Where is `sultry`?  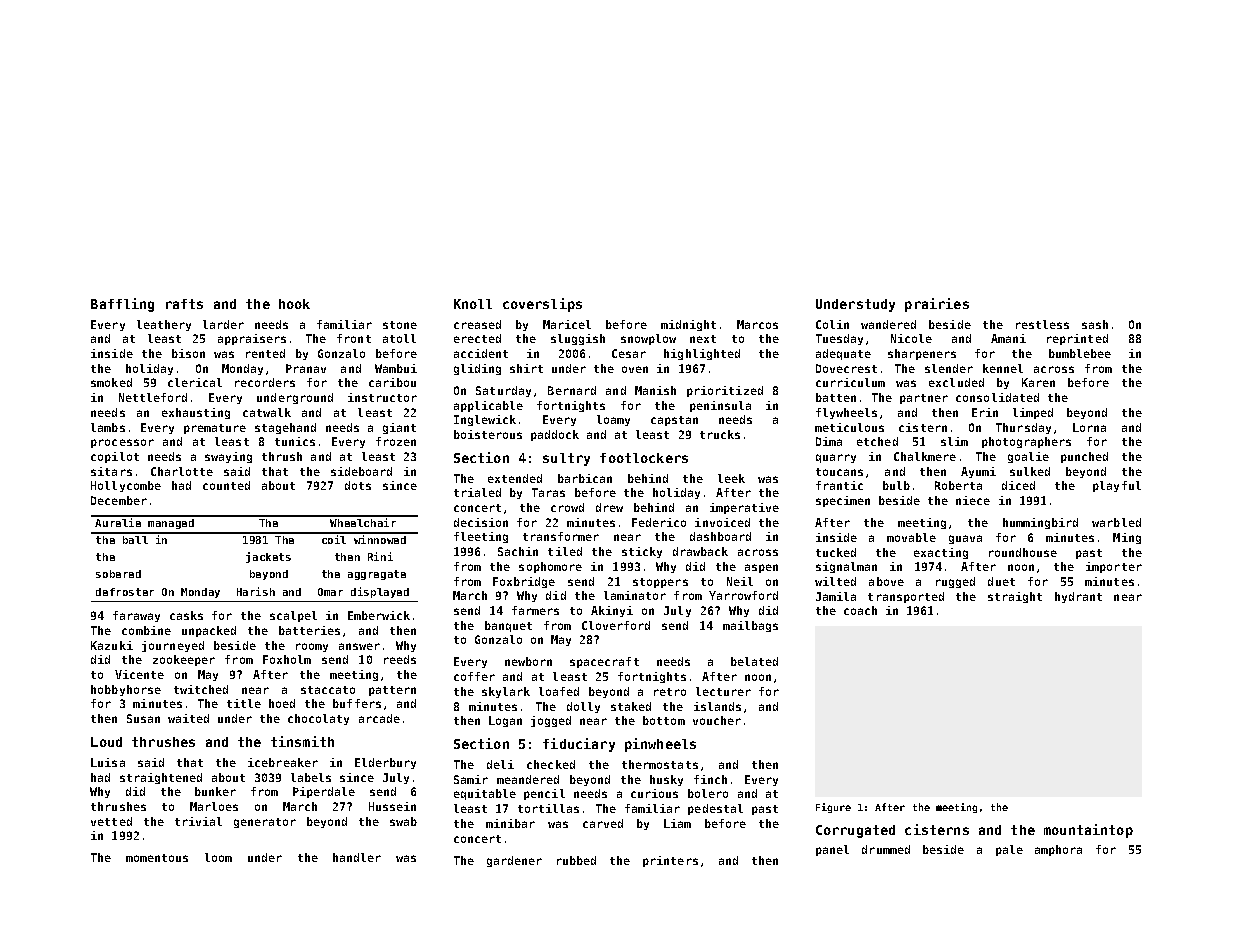 sultry is located at coordinates (566, 459).
